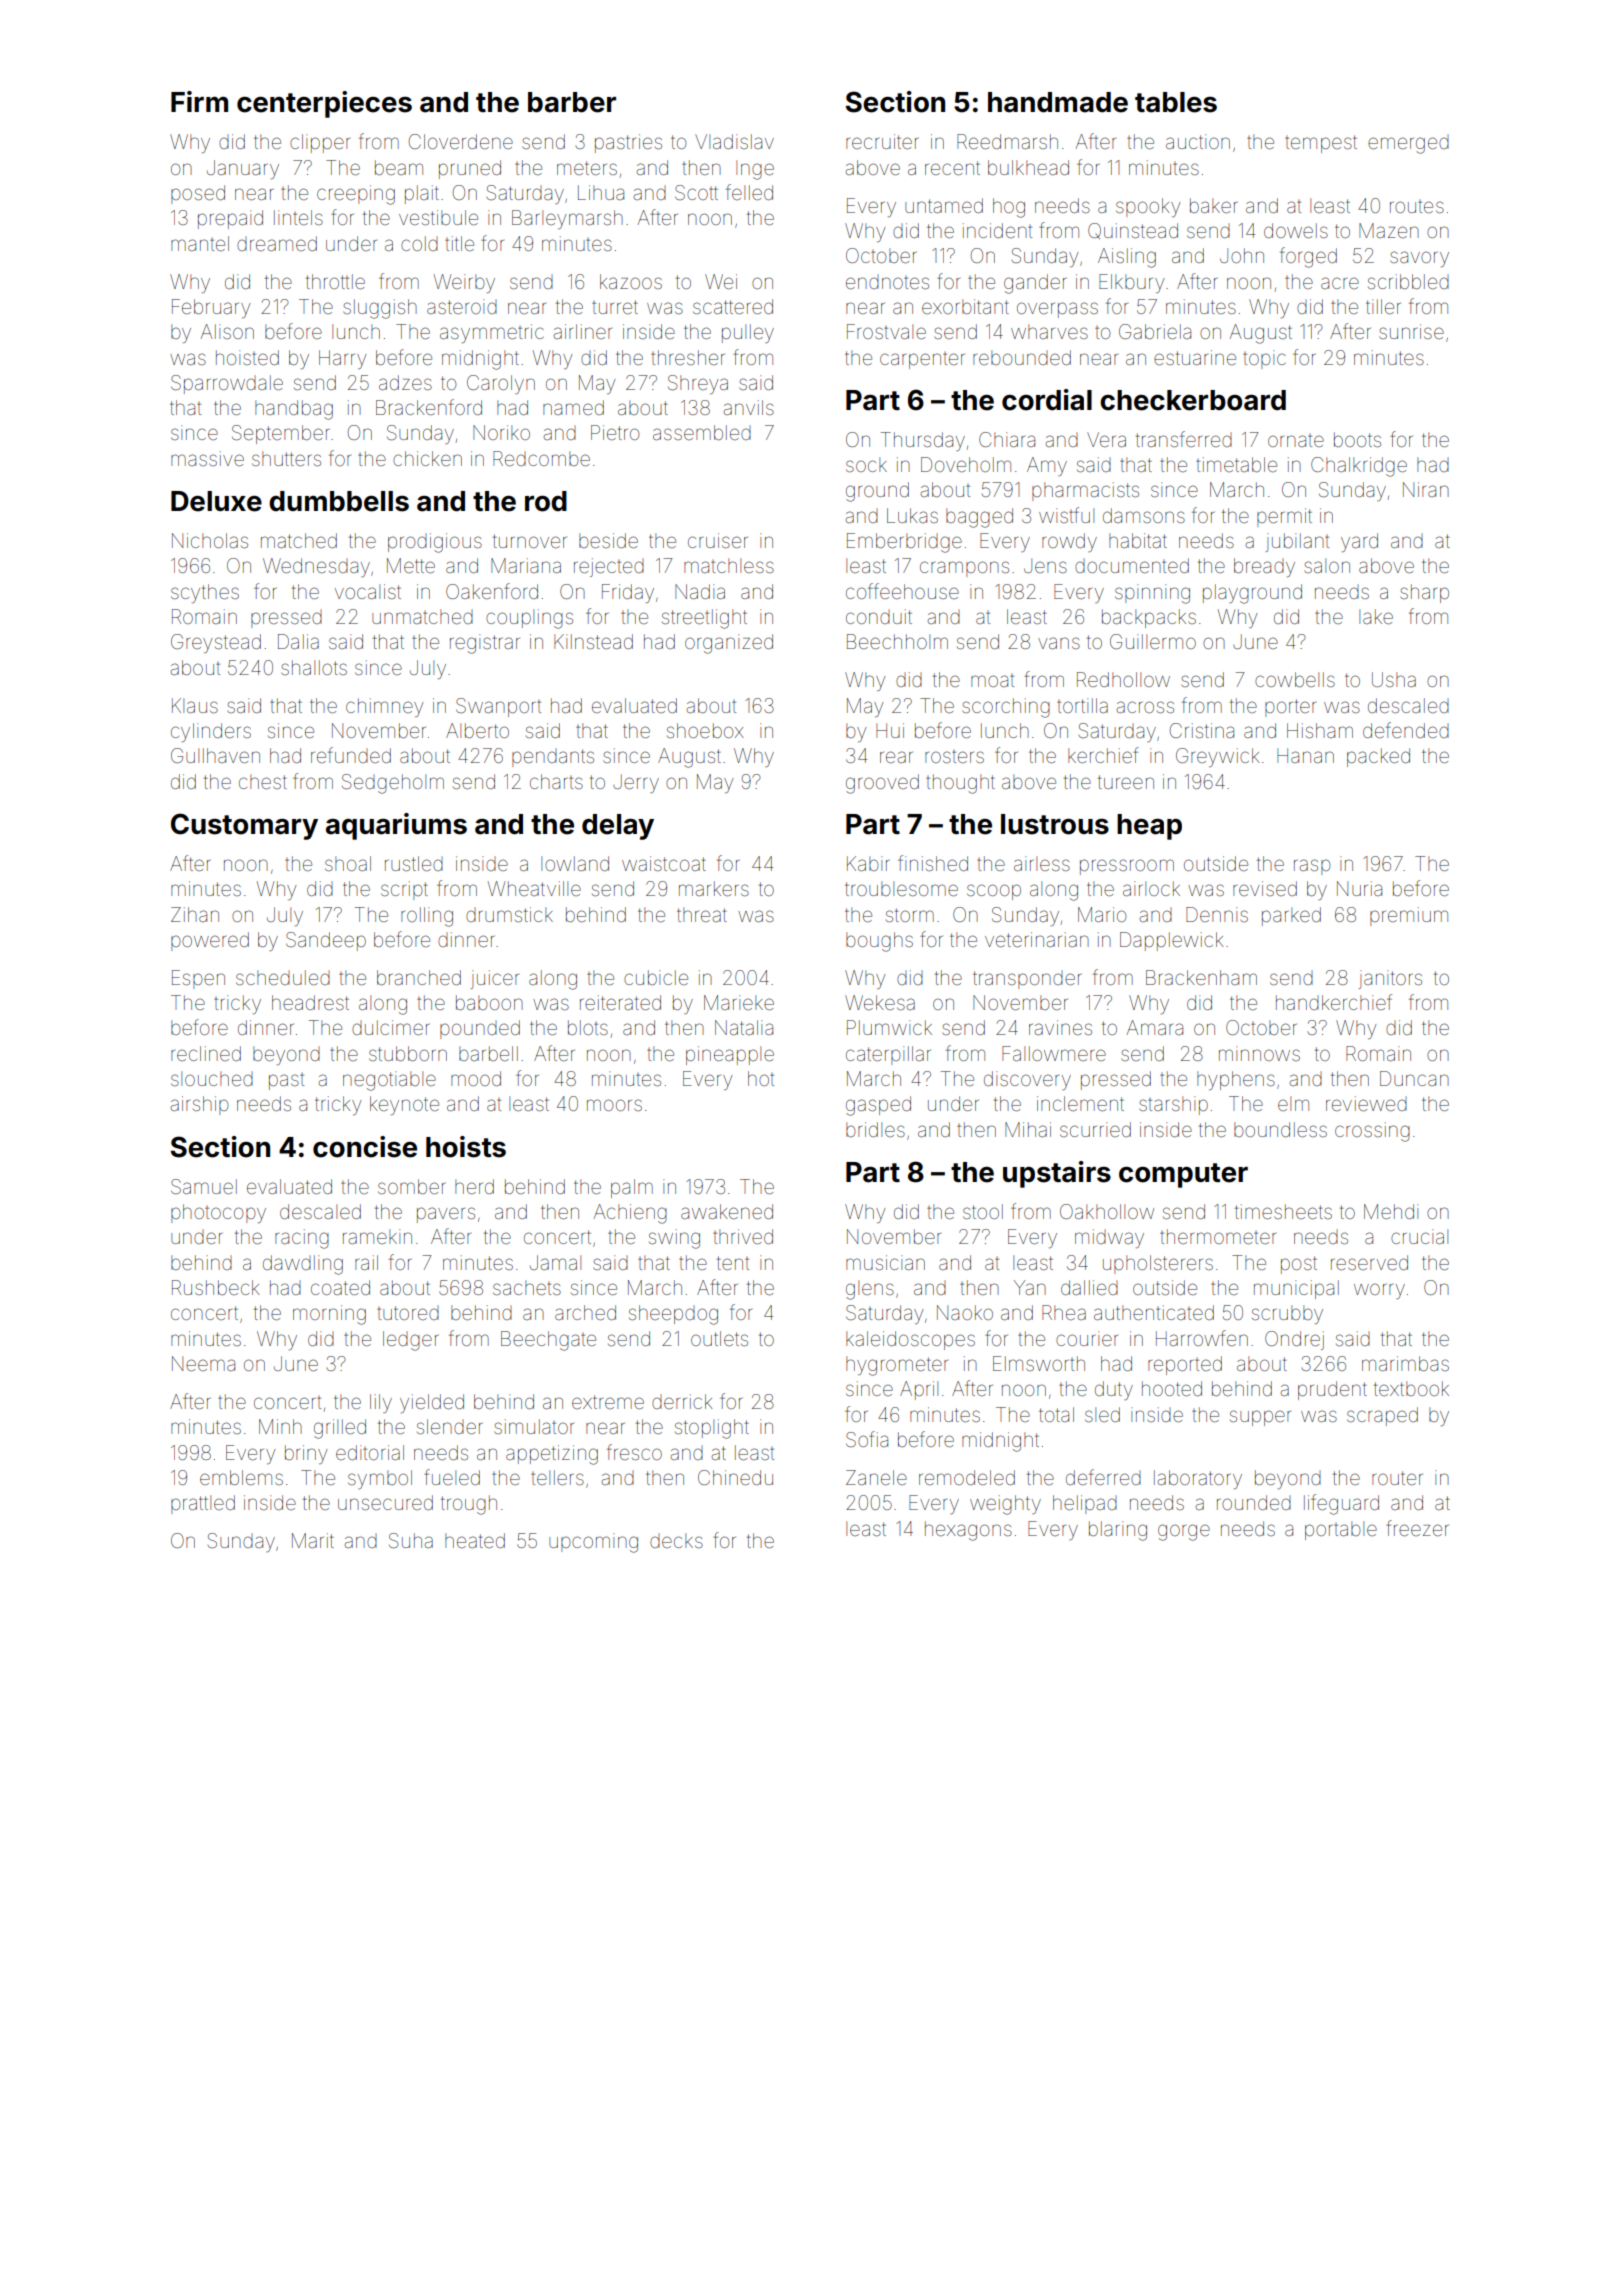  I want to click on Alison, so click(227, 331).
